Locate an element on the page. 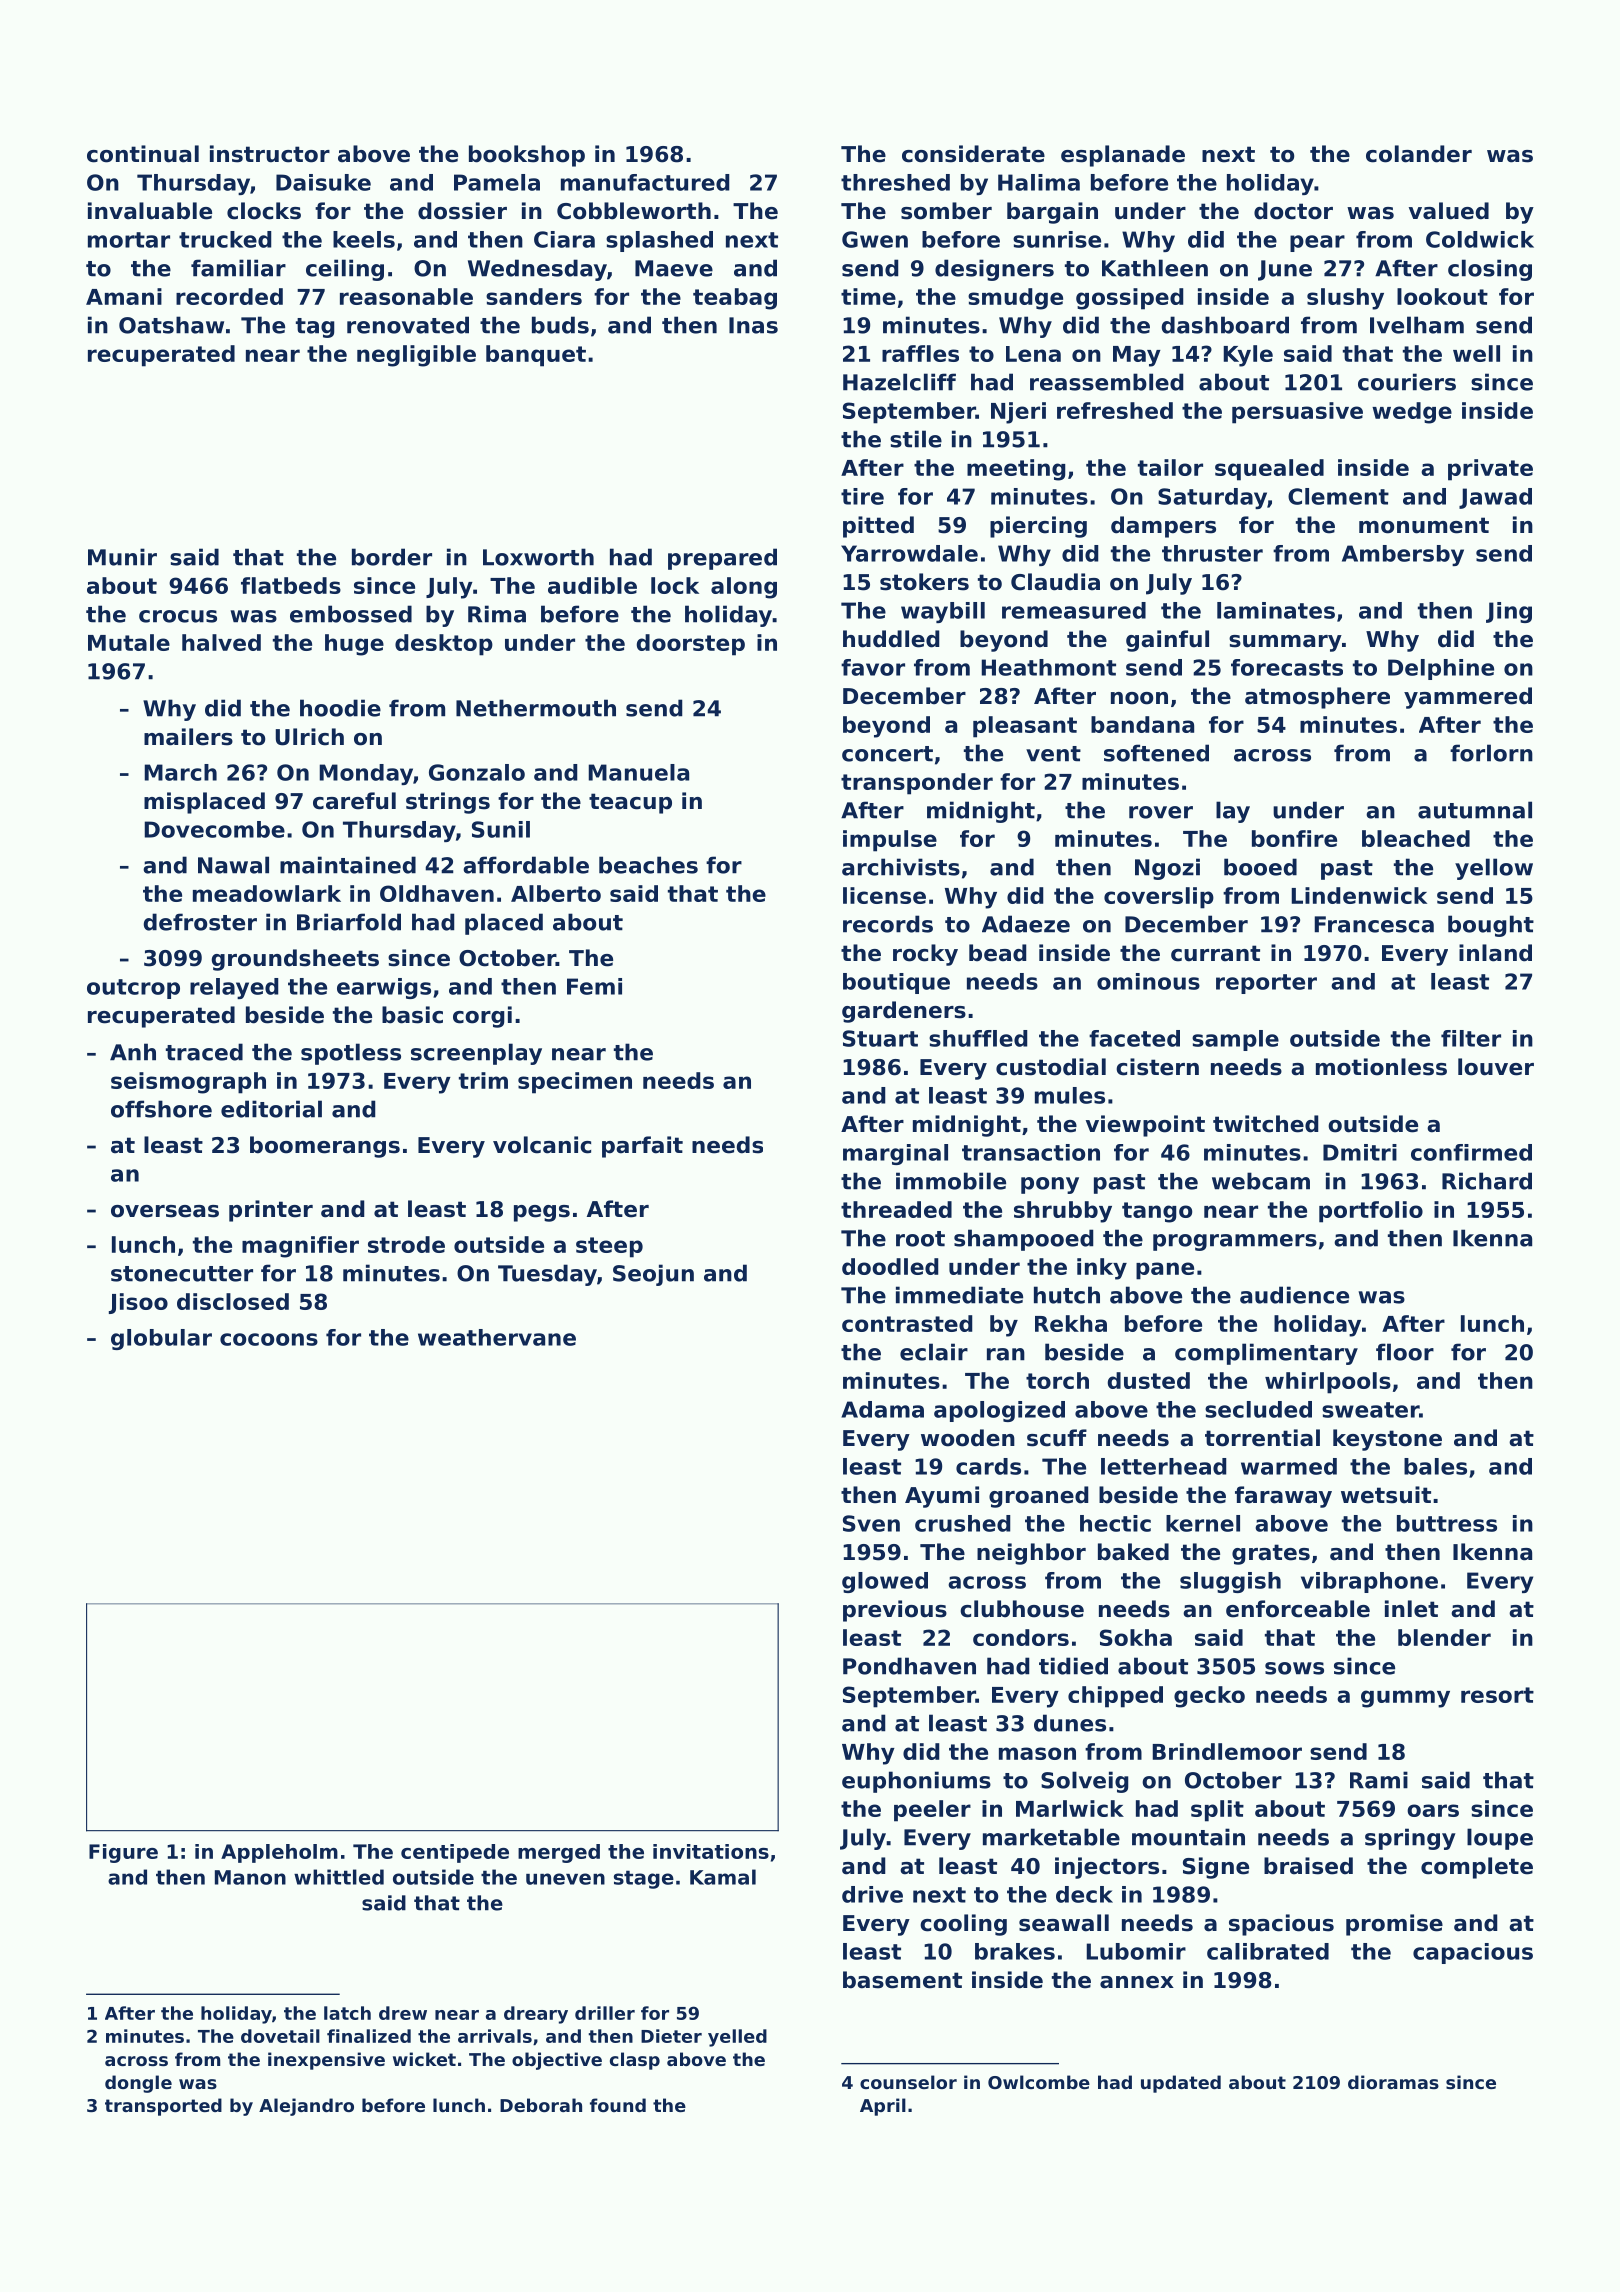 The height and width of the document is (2292, 1620). Alejandro is located at coordinates (306, 2107).
